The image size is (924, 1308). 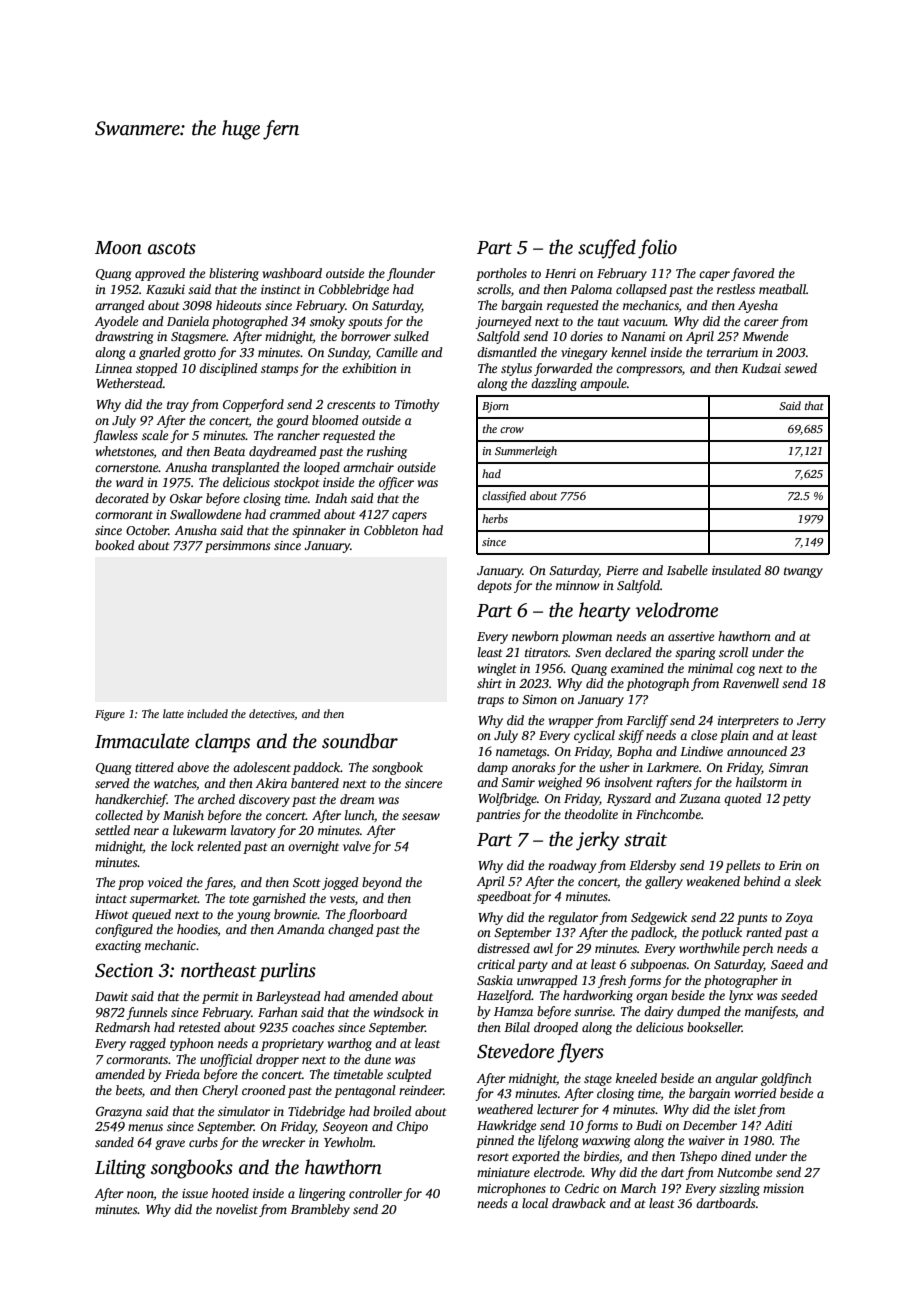 I want to click on noon, so click(x=140, y=1194).
